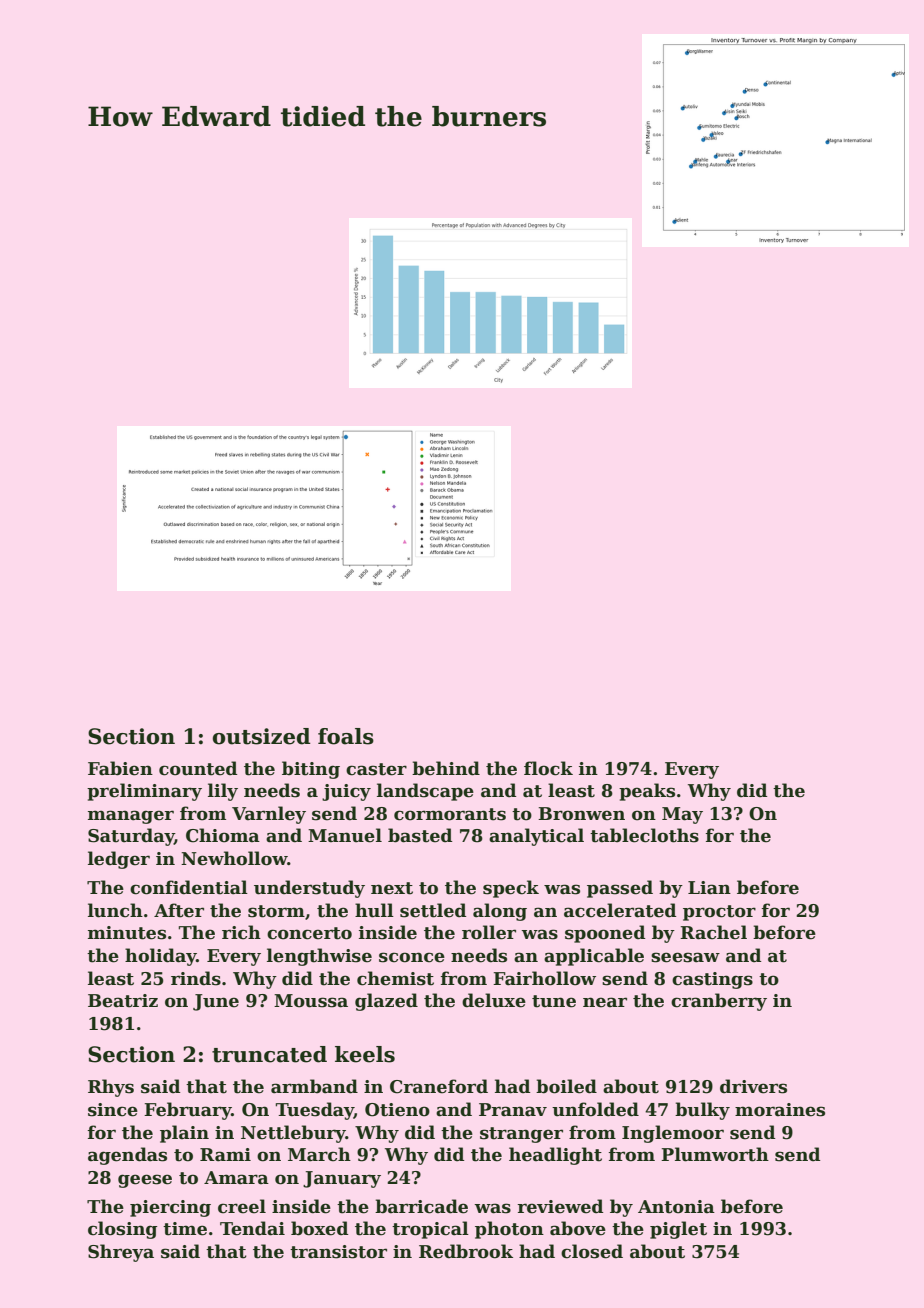  What do you see at coordinates (548, 768) in the screenshot?
I see `flock` at bounding box center [548, 768].
